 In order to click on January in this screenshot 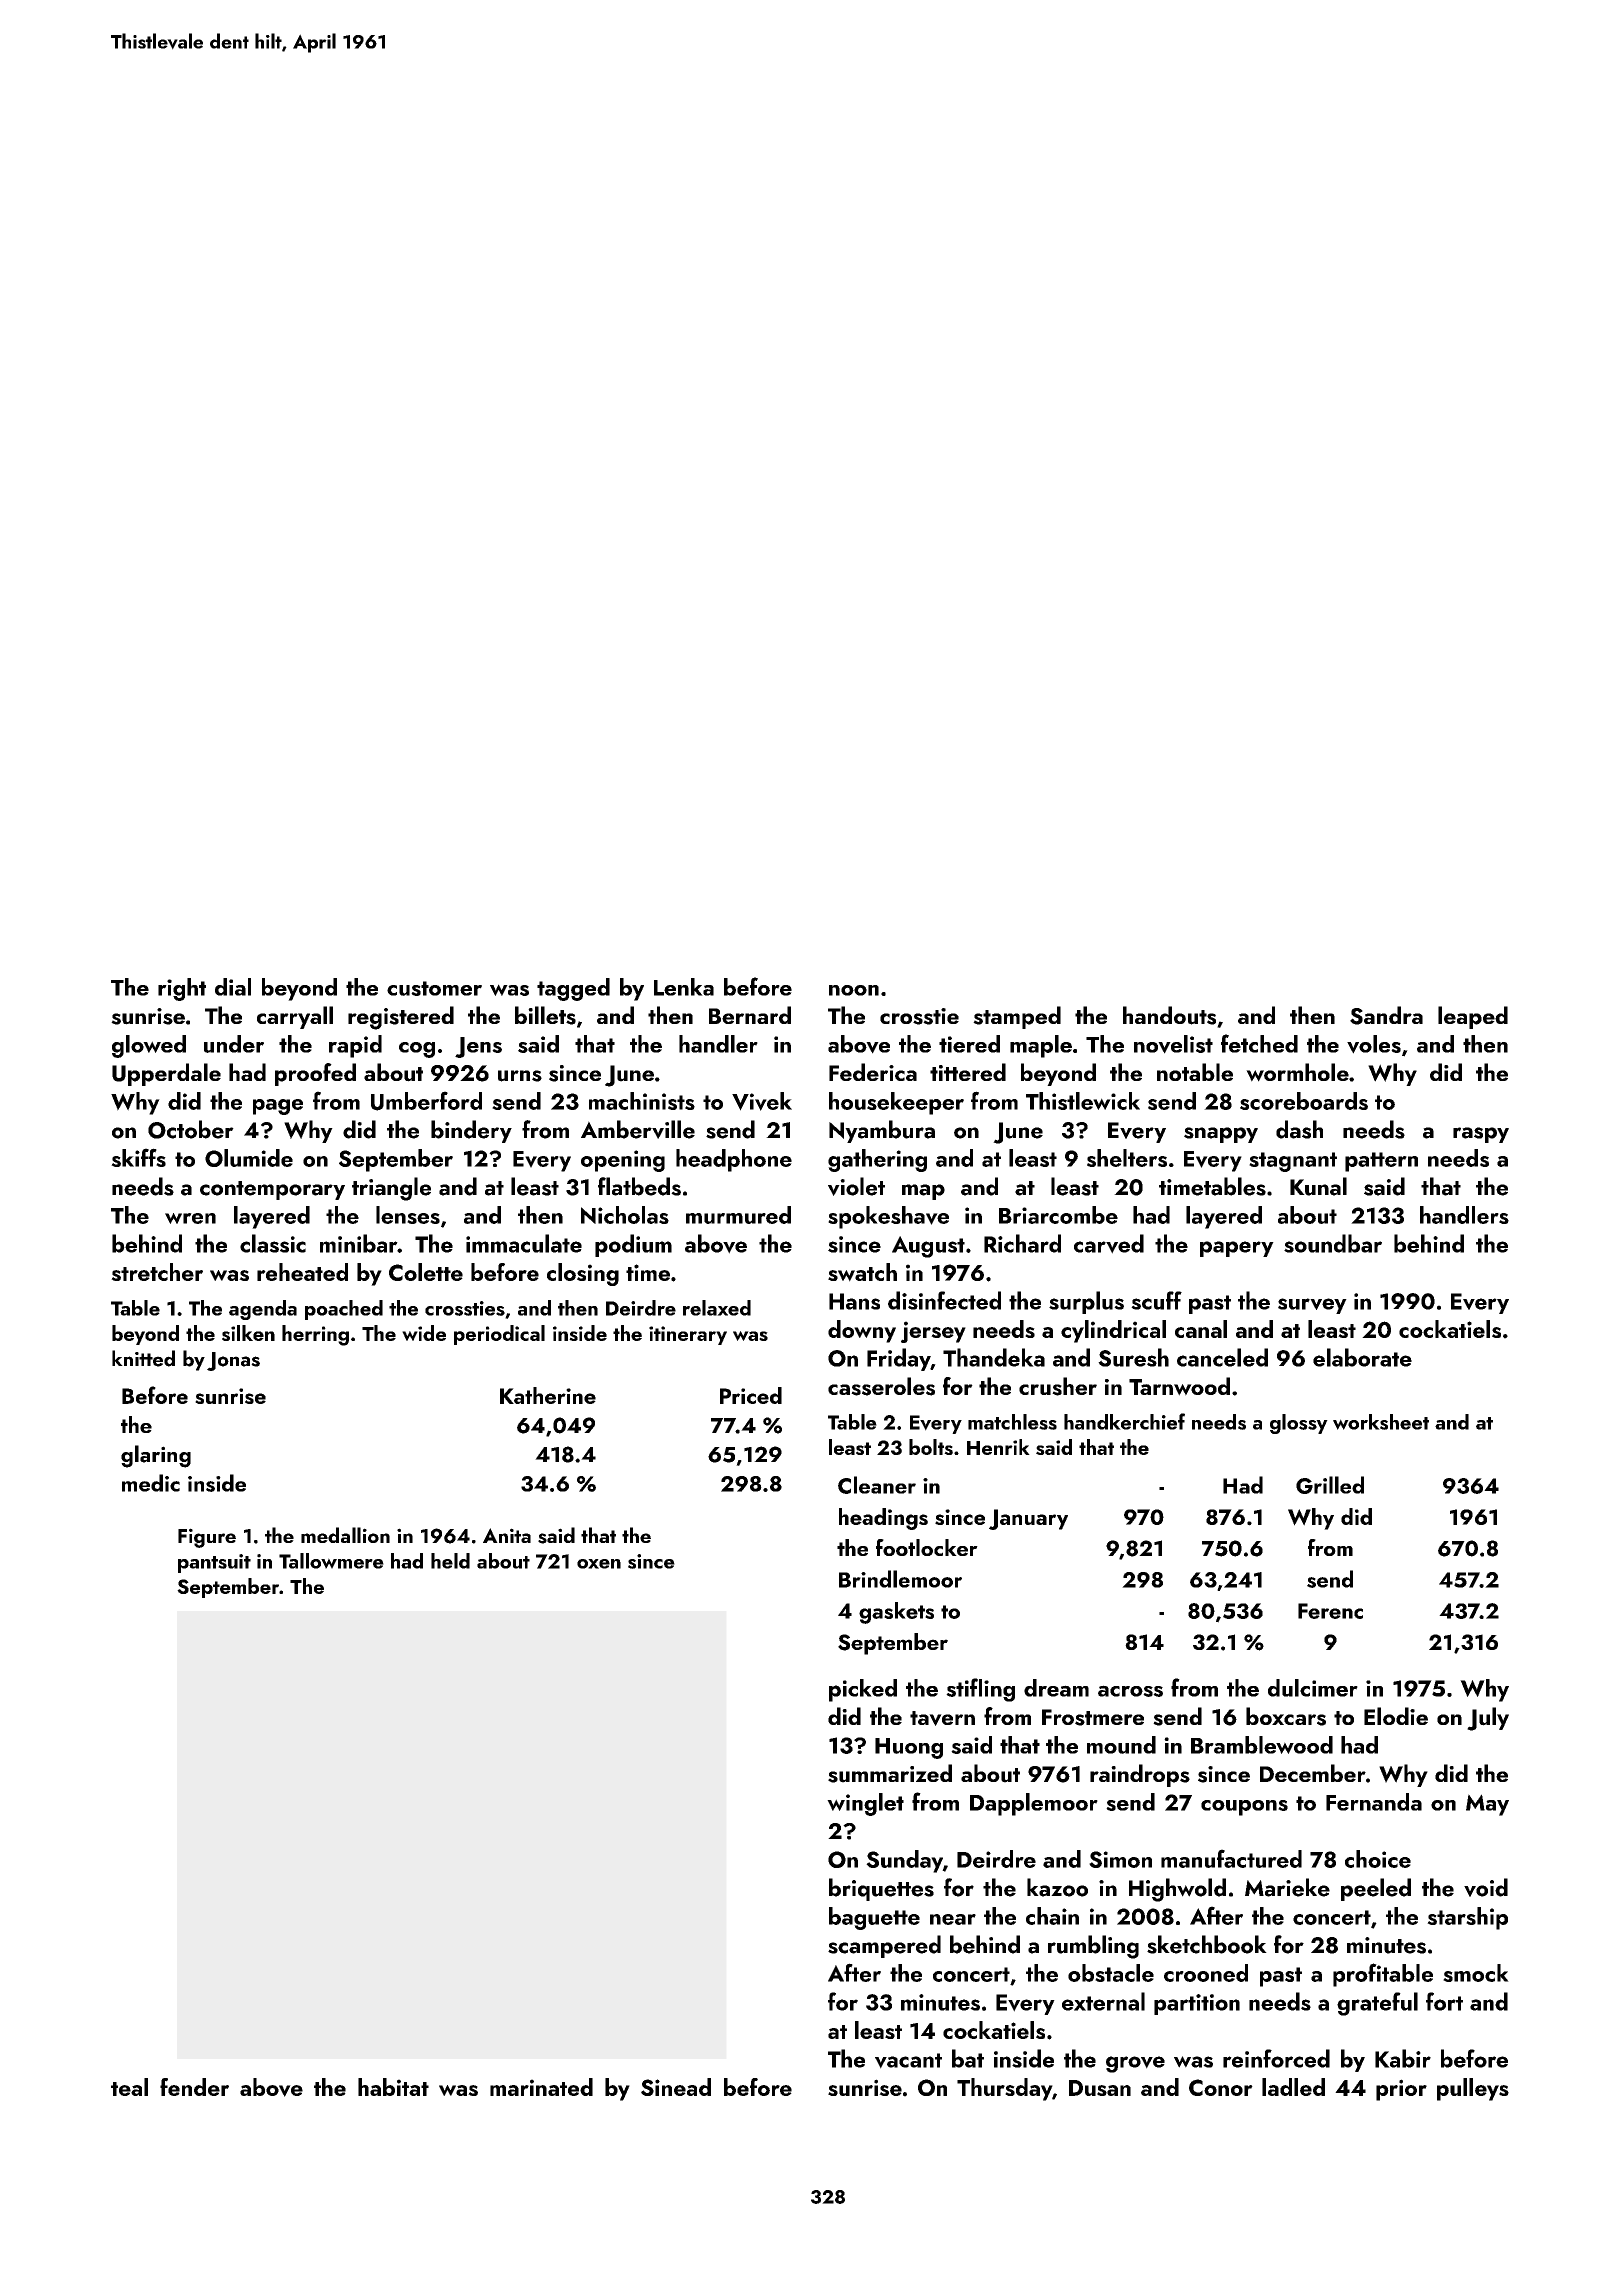, I will do `click(1028, 1519)`.
